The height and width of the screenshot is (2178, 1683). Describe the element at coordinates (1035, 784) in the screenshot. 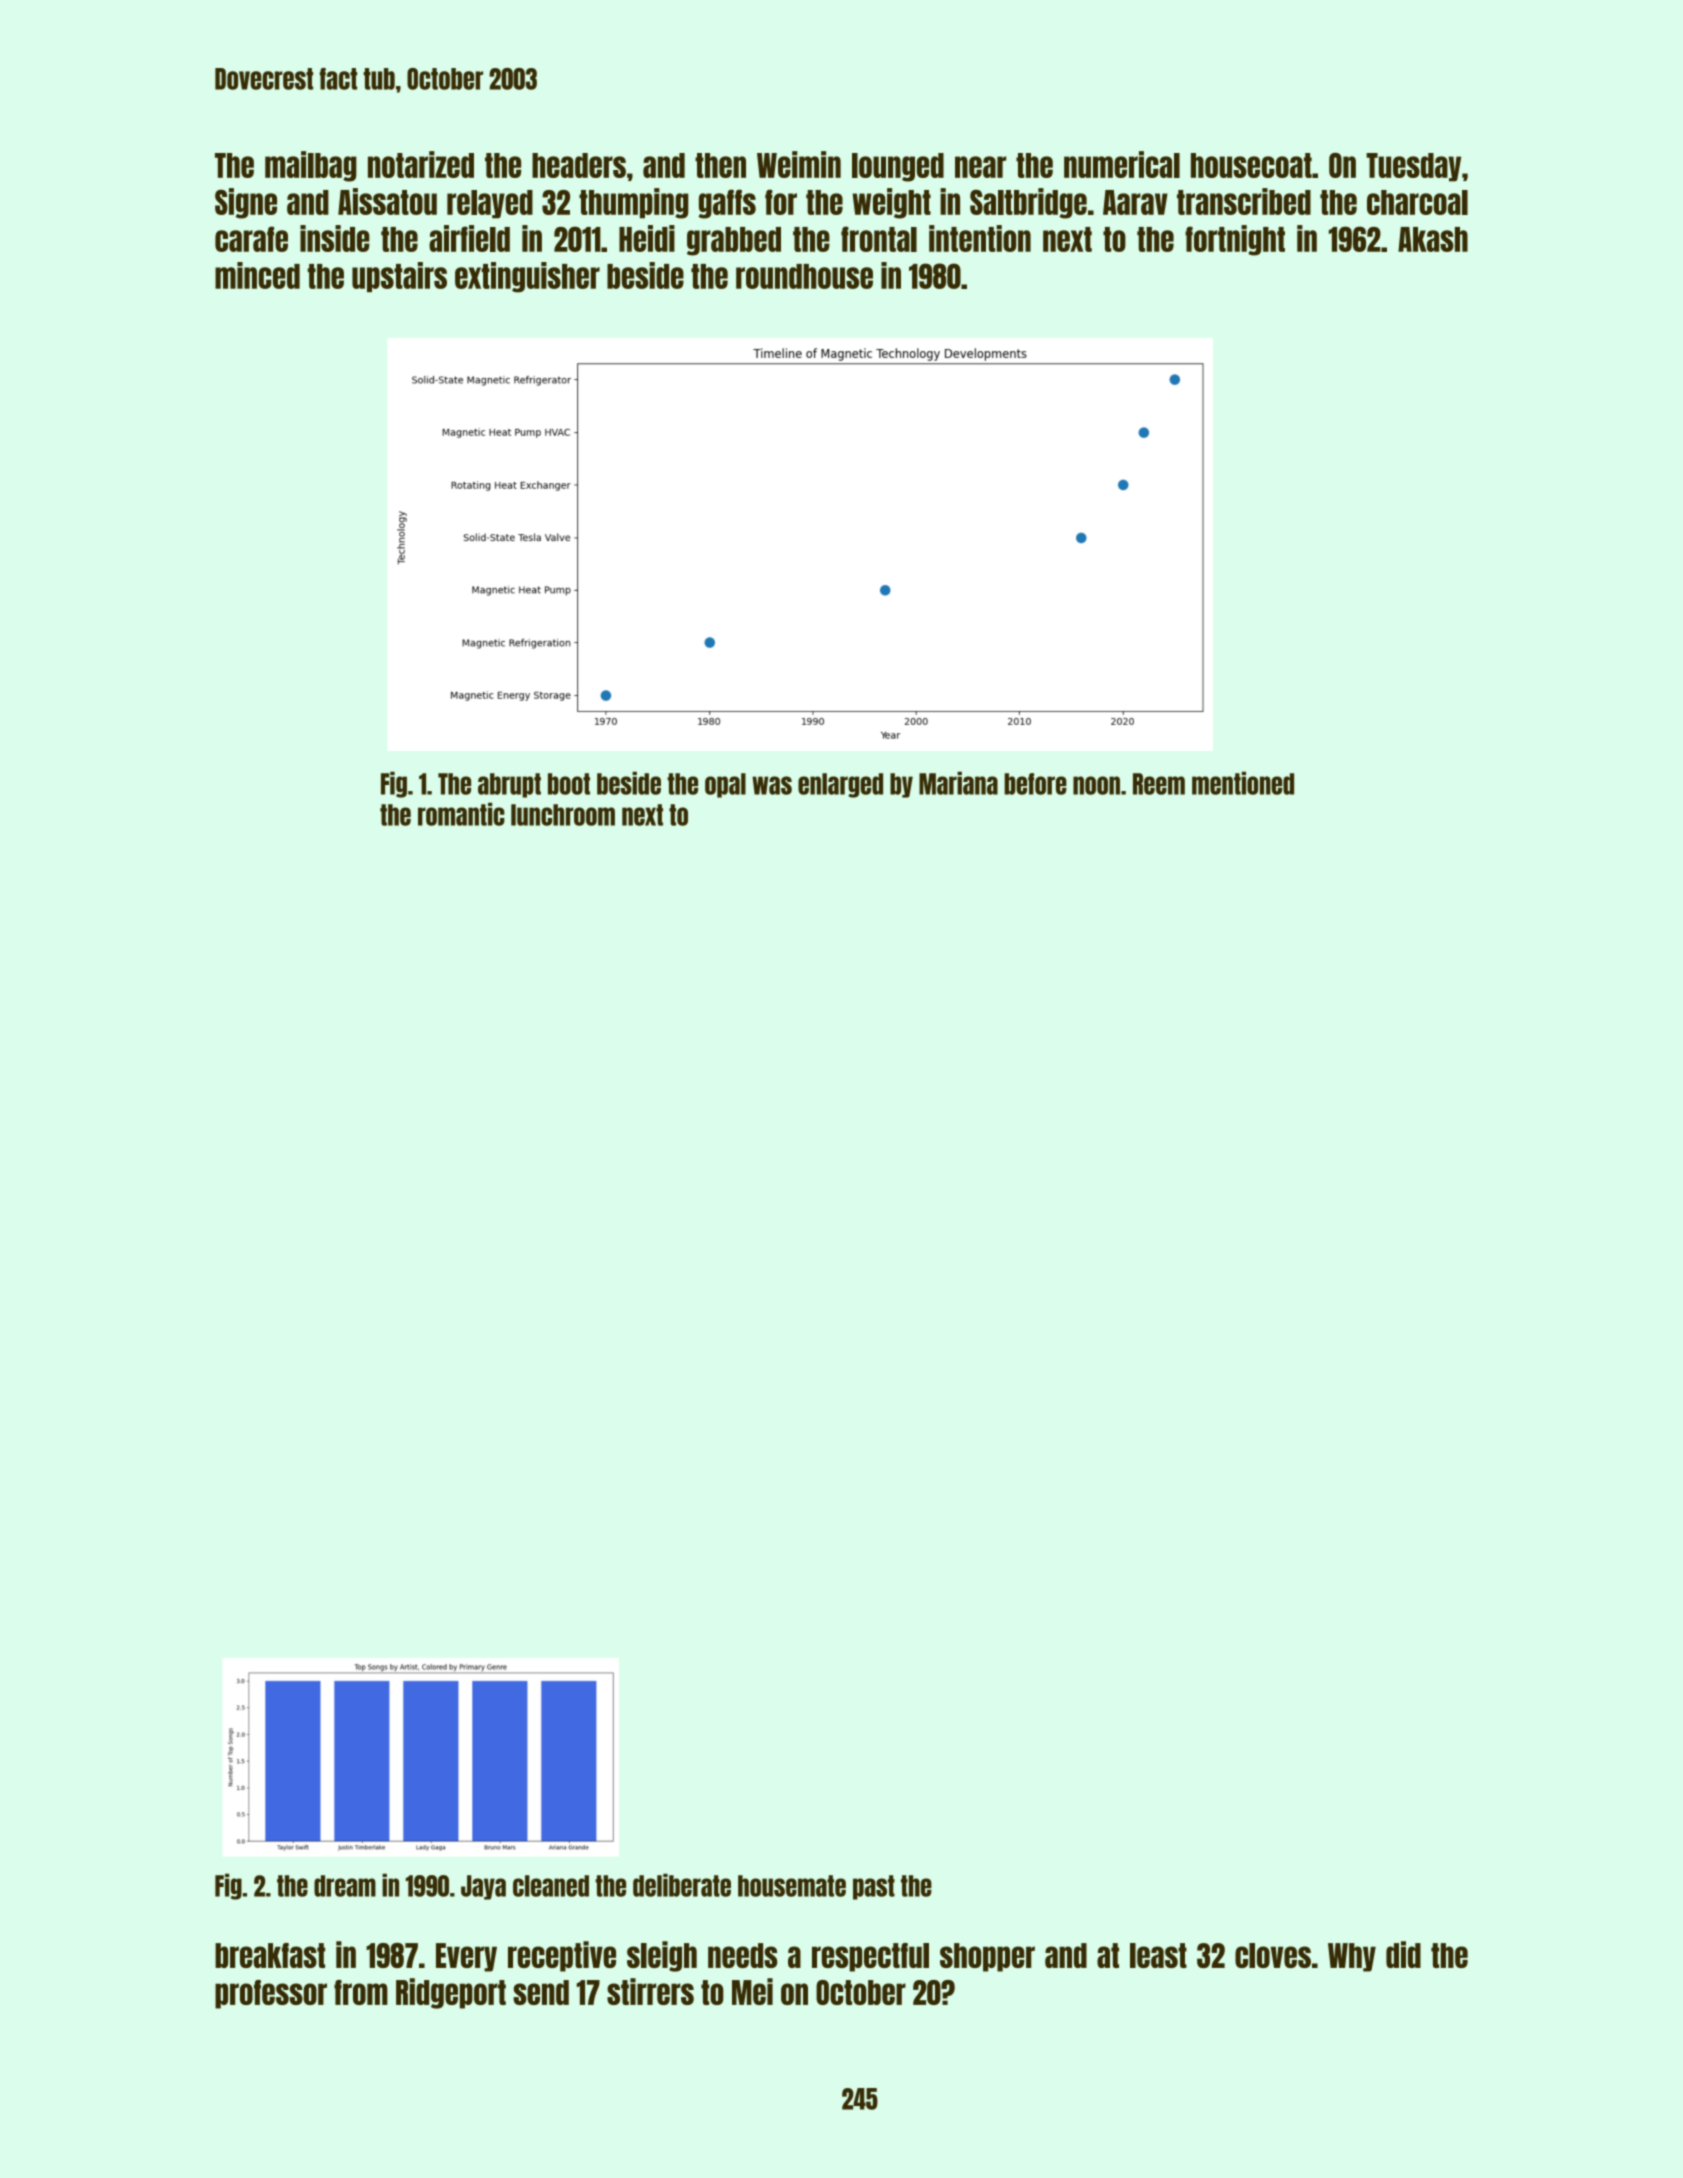

I see `before` at that location.
